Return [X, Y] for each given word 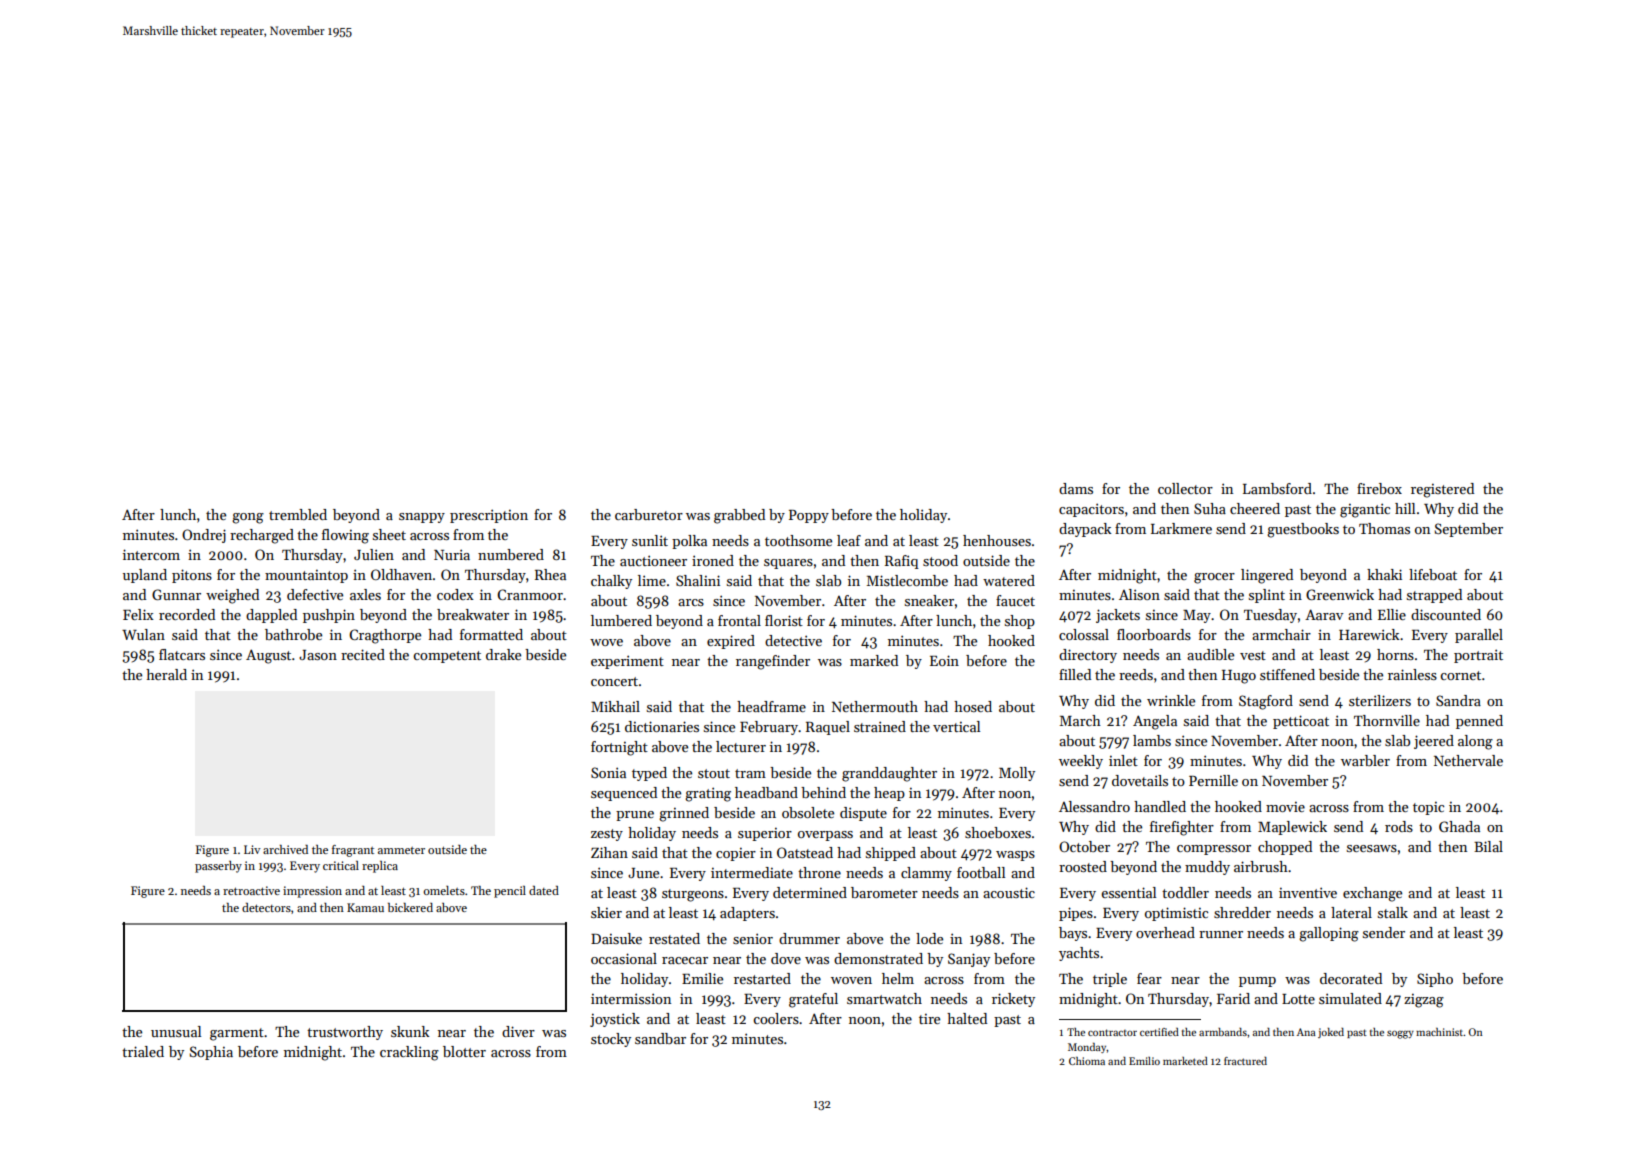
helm [898, 978]
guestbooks [1303, 530]
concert [614, 681]
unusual [176, 1031]
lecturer [741, 746]
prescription [489, 516]
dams [1076, 488]
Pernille [1213, 780]
